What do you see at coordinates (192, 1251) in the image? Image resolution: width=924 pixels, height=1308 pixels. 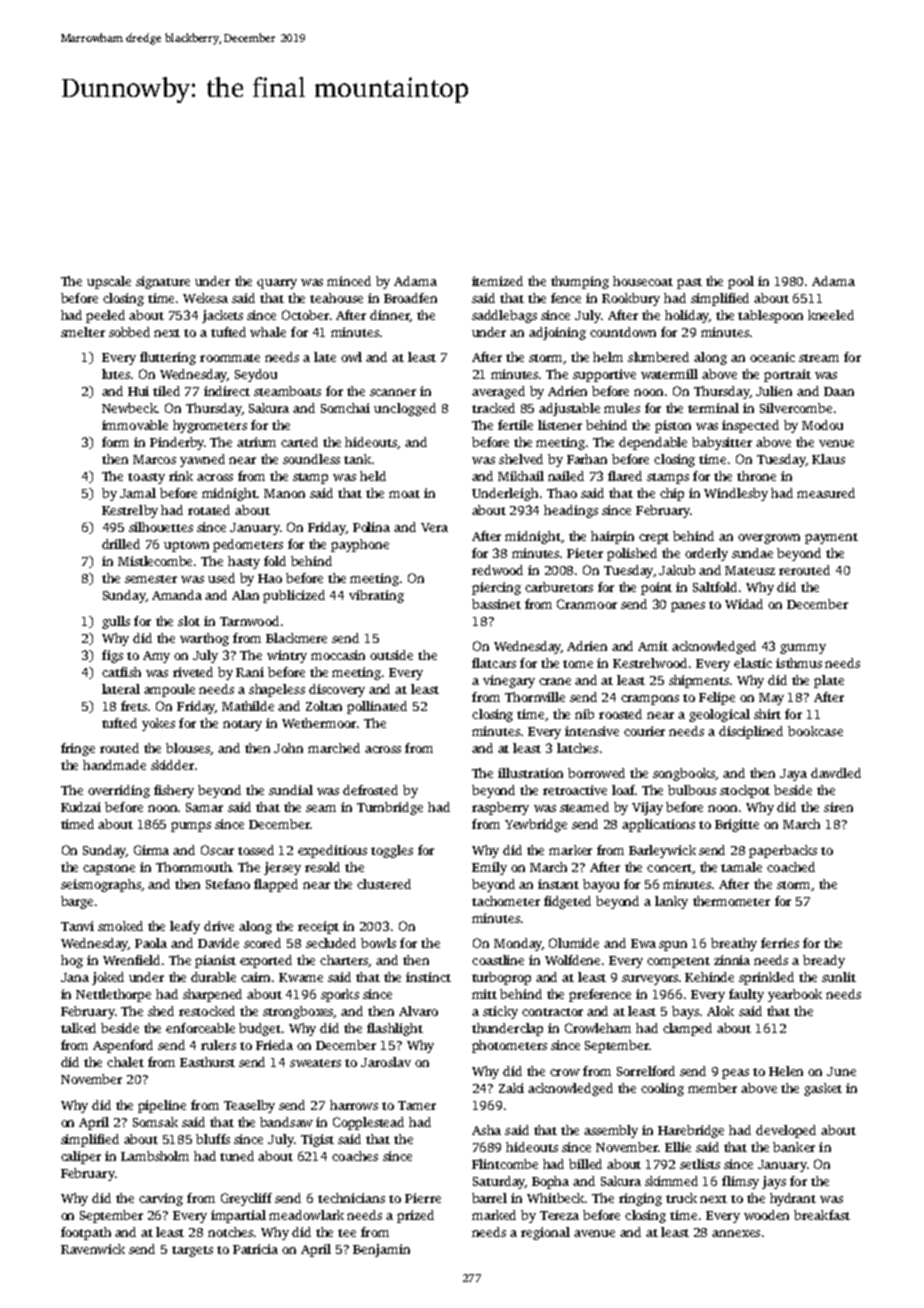 I see `targets` at bounding box center [192, 1251].
